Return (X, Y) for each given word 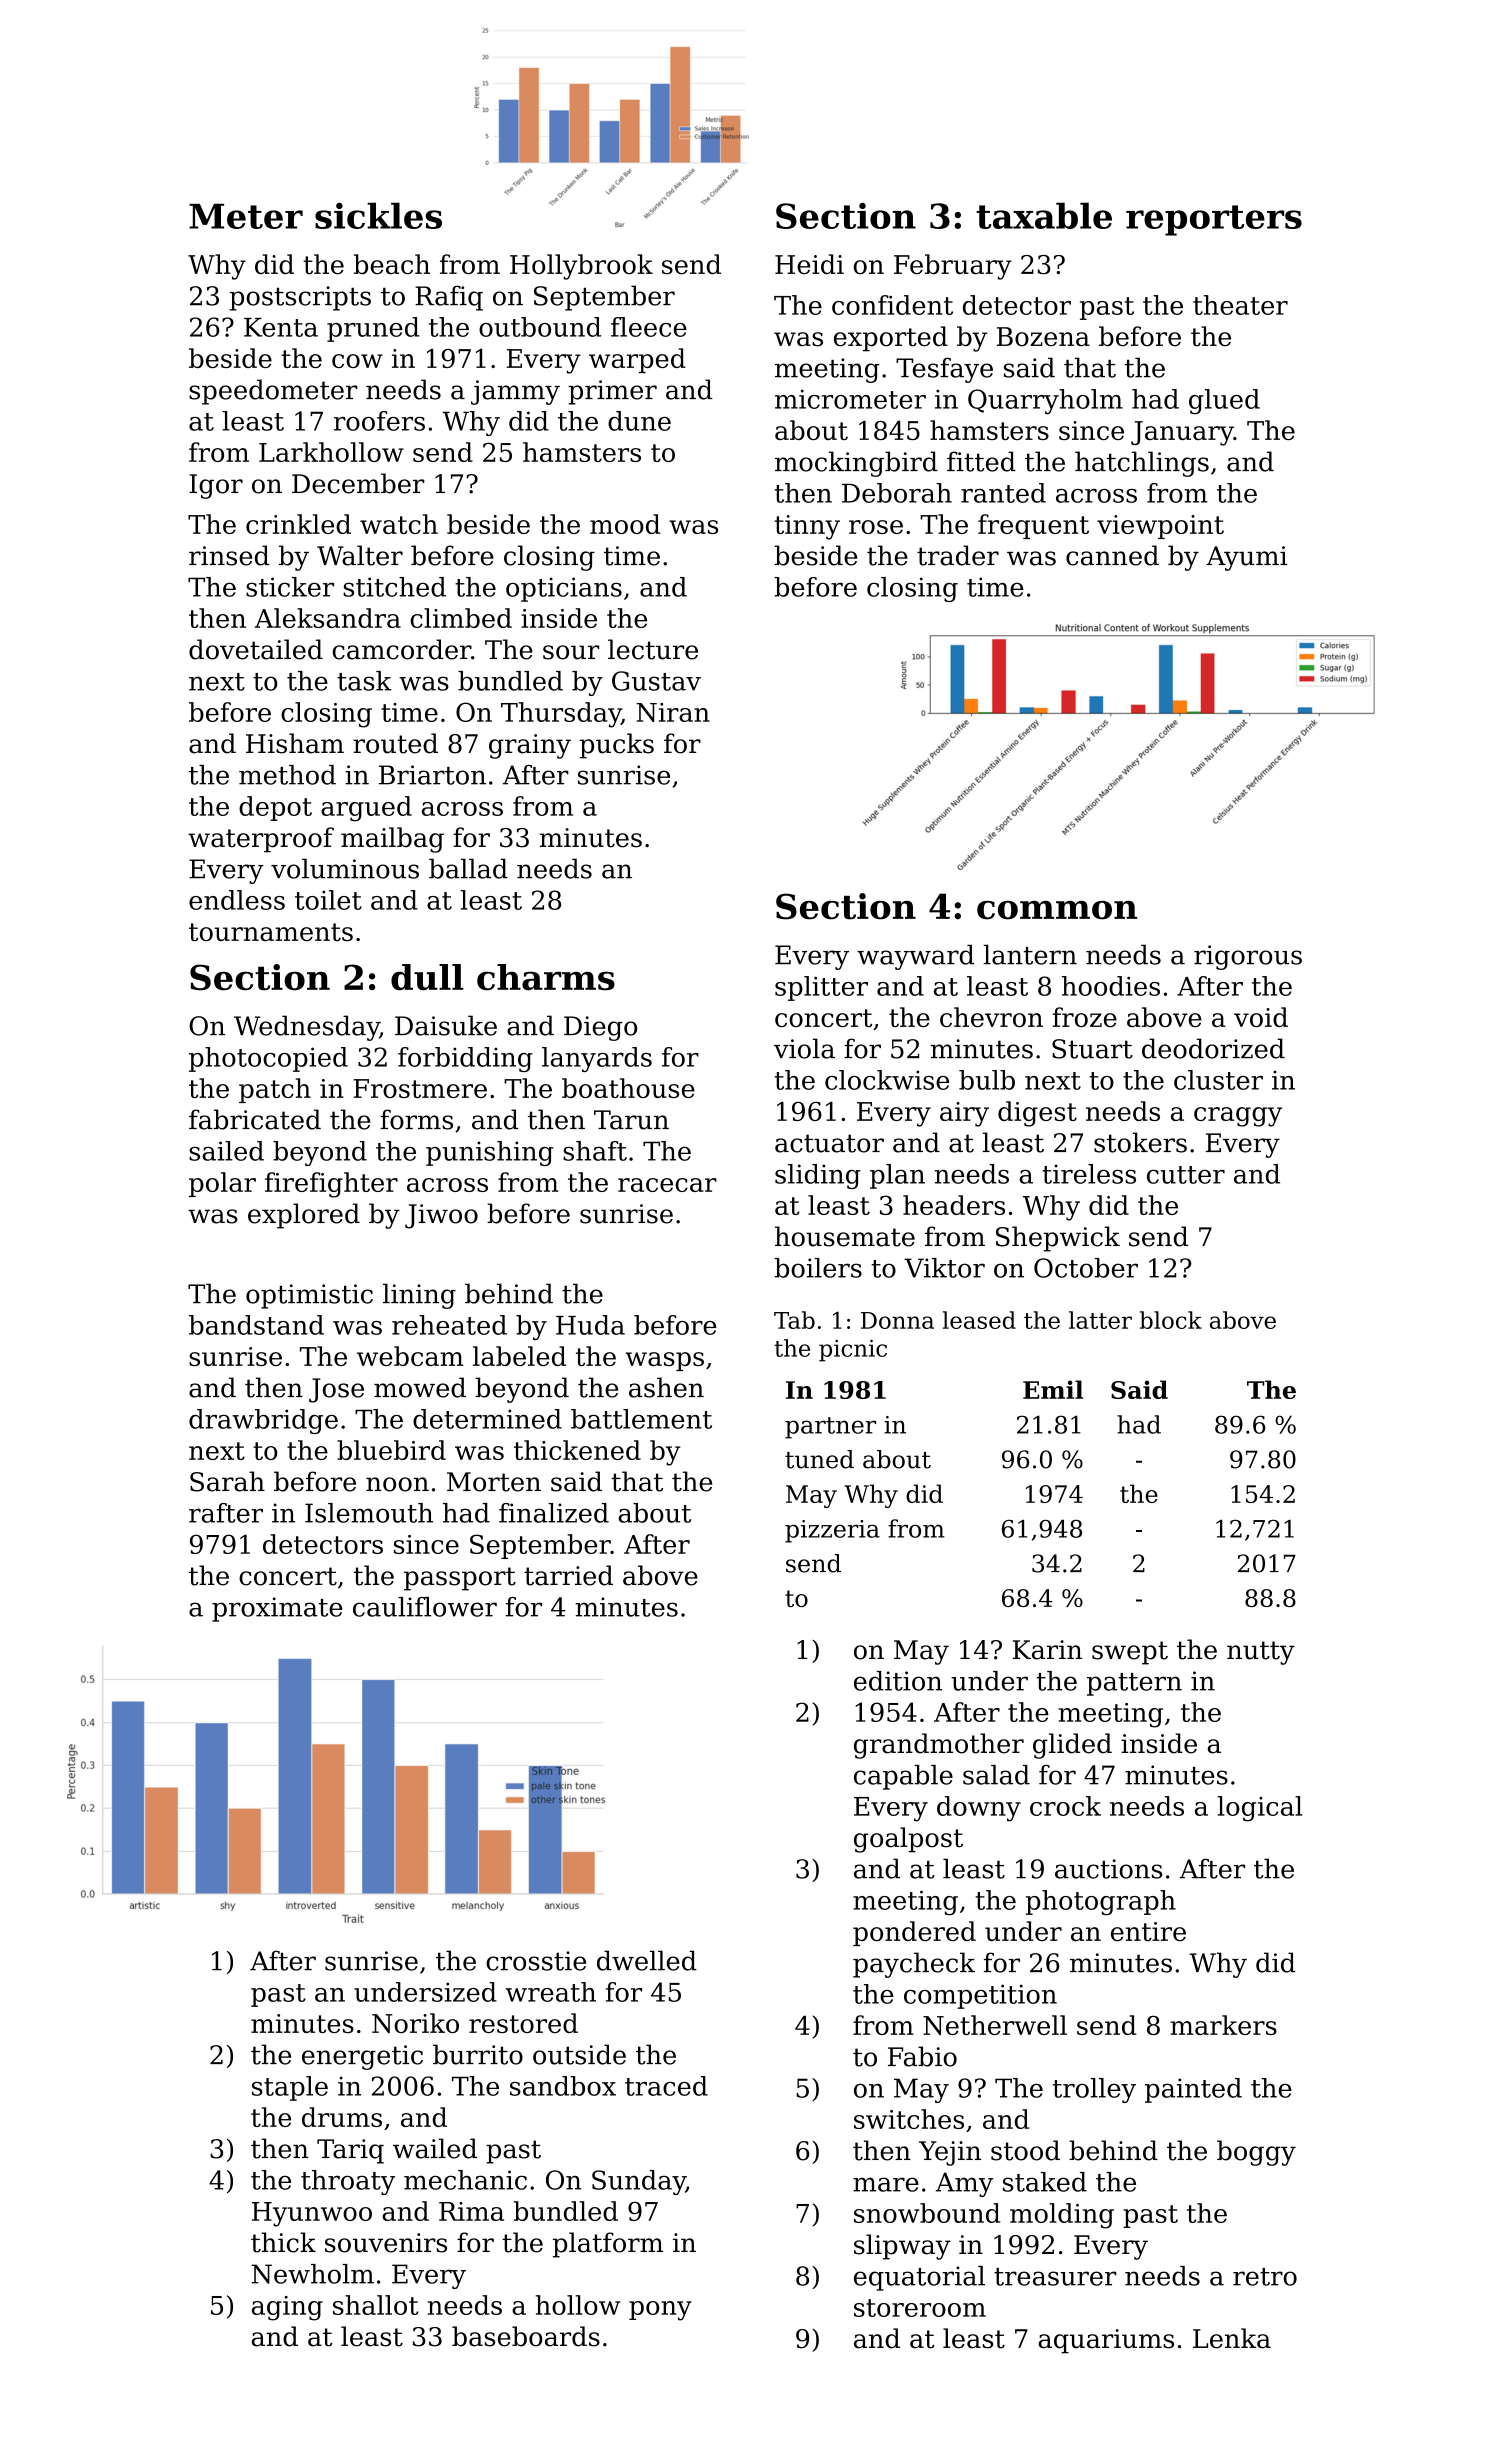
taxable (1044, 215)
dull (427, 977)
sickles (378, 215)
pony (660, 2311)
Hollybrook (581, 267)
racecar (667, 1185)
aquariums (1106, 2341)
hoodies (1111, 986)
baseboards (526, 2336)
